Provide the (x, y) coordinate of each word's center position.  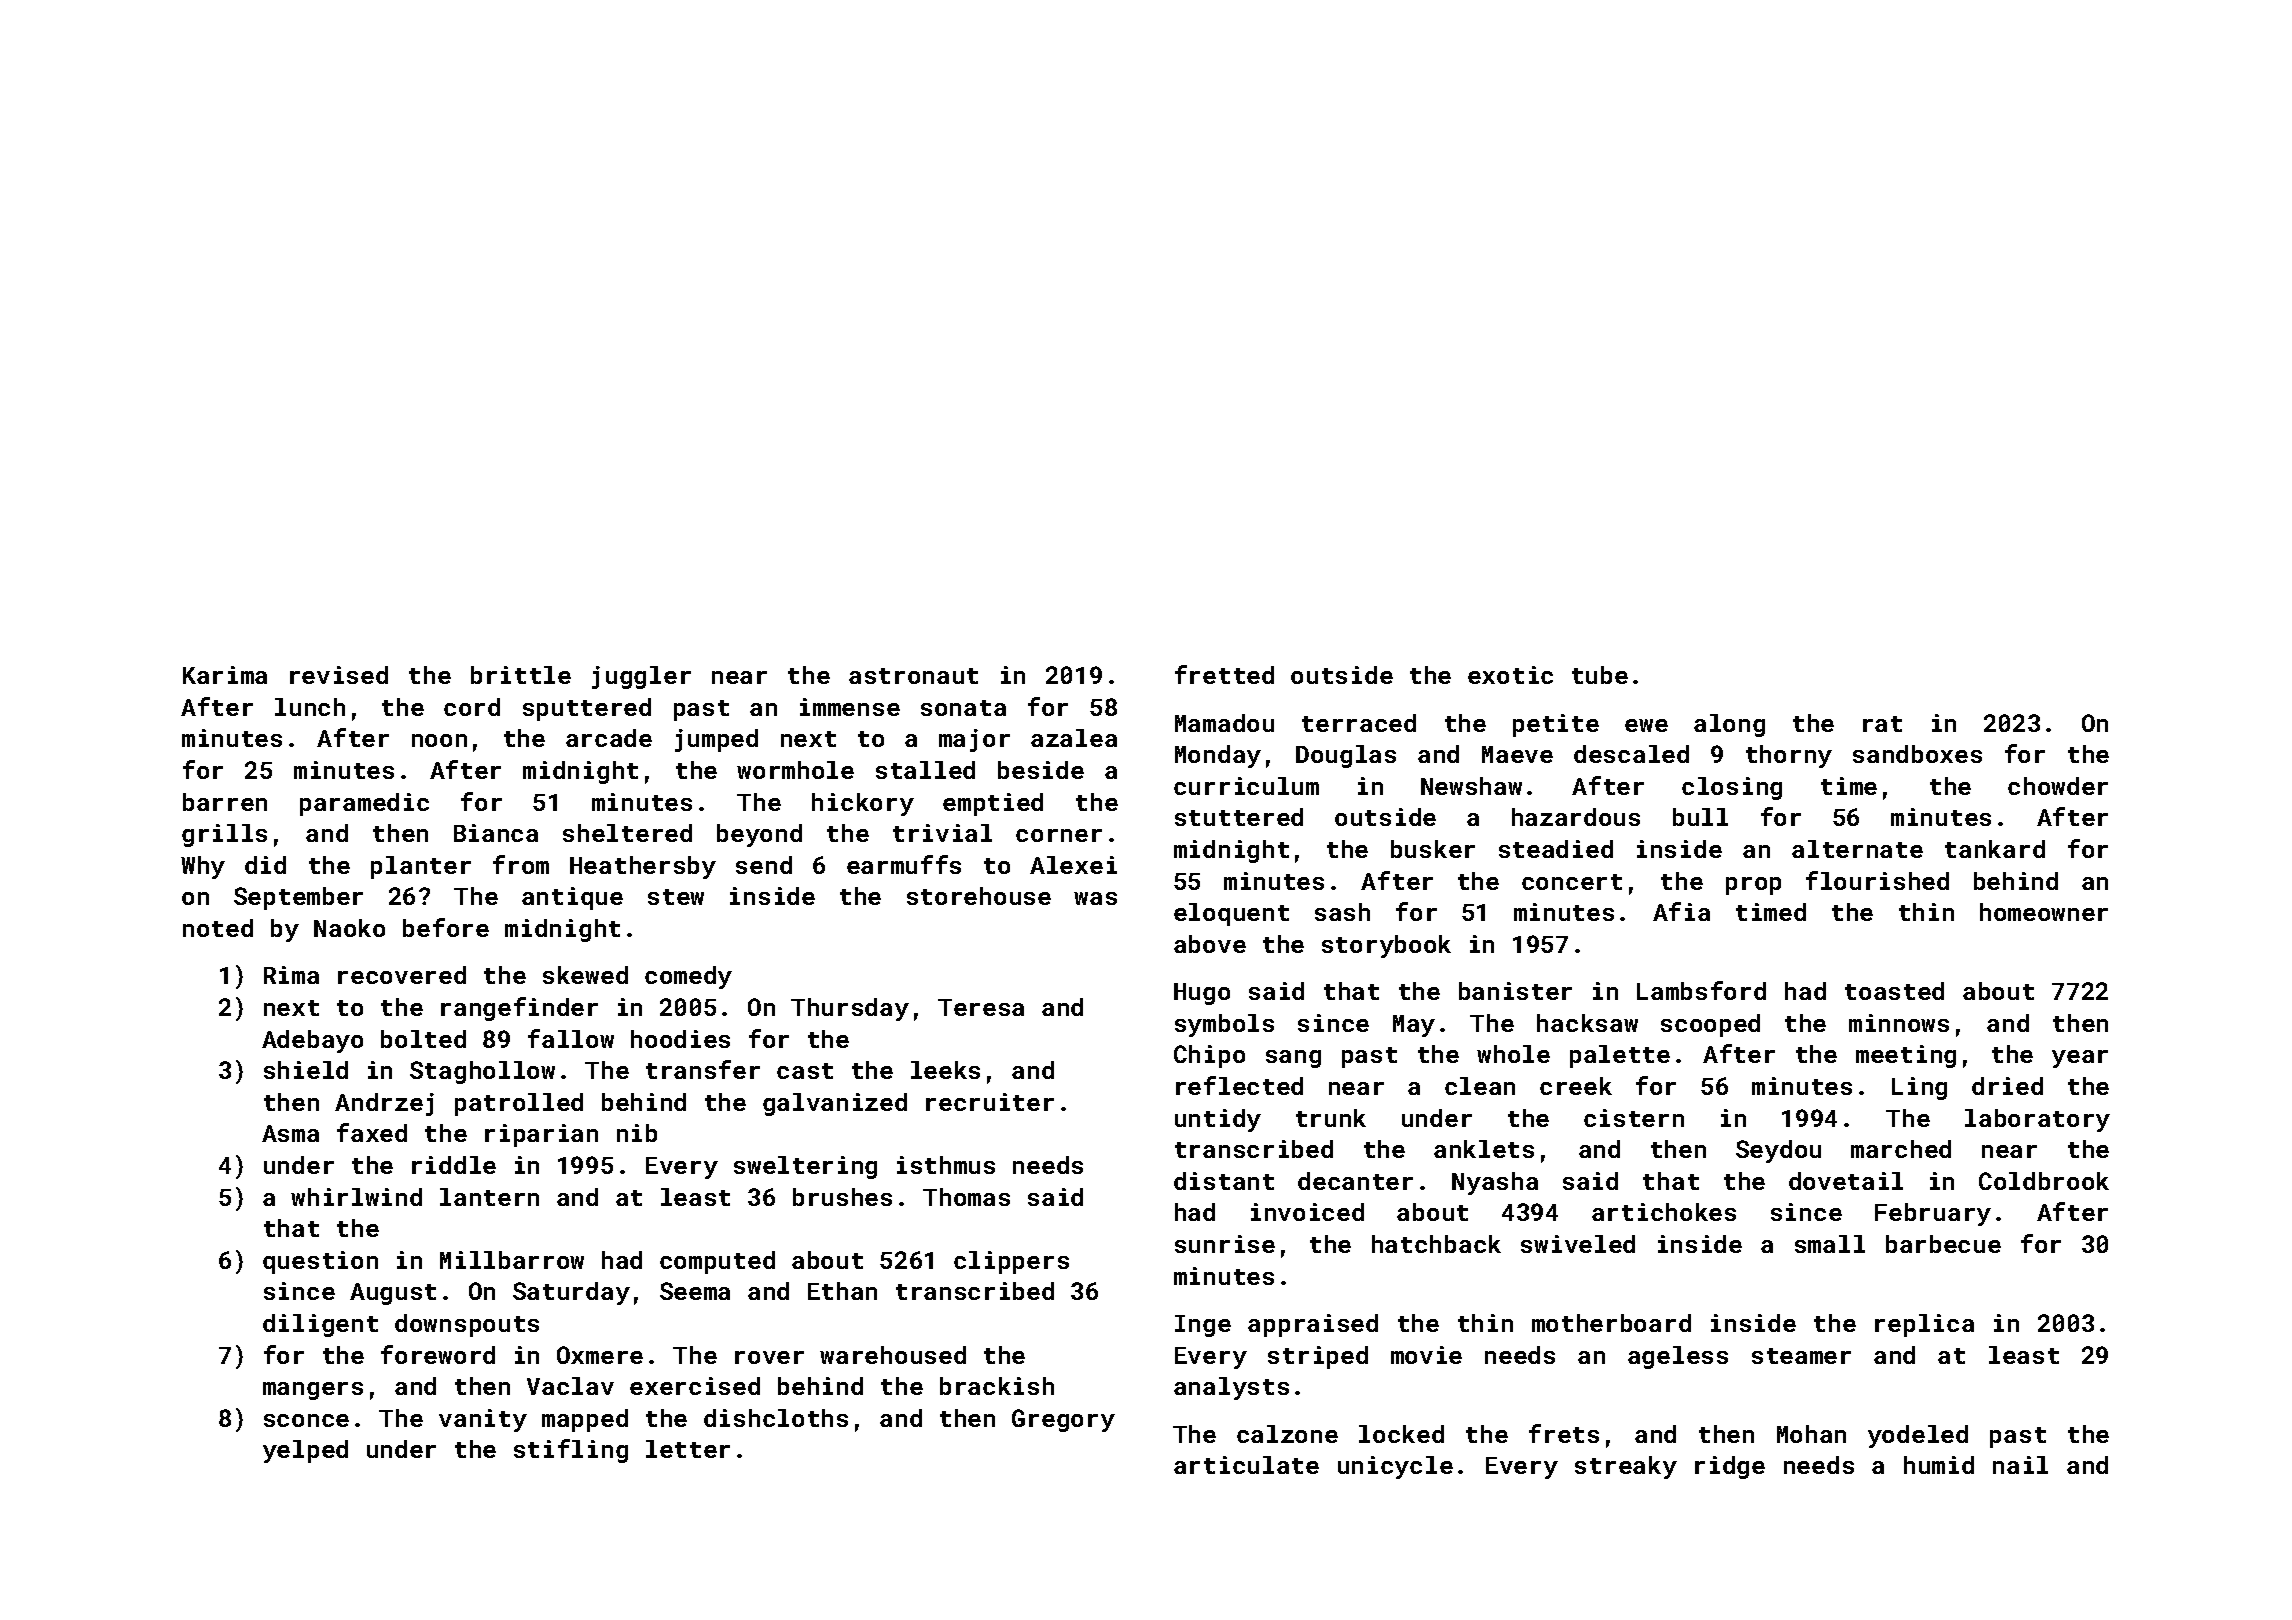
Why (203, 867)
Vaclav (570, 1386)
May (1414, 1026)
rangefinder (519, 1009)
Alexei (1073, 865)
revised (339, 675)
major (974, 740)
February (1933, 1214)
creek (1576, 1086)
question (320, 1262)
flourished (1877, 880)
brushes (842, 1197)
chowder (2058, 786)
